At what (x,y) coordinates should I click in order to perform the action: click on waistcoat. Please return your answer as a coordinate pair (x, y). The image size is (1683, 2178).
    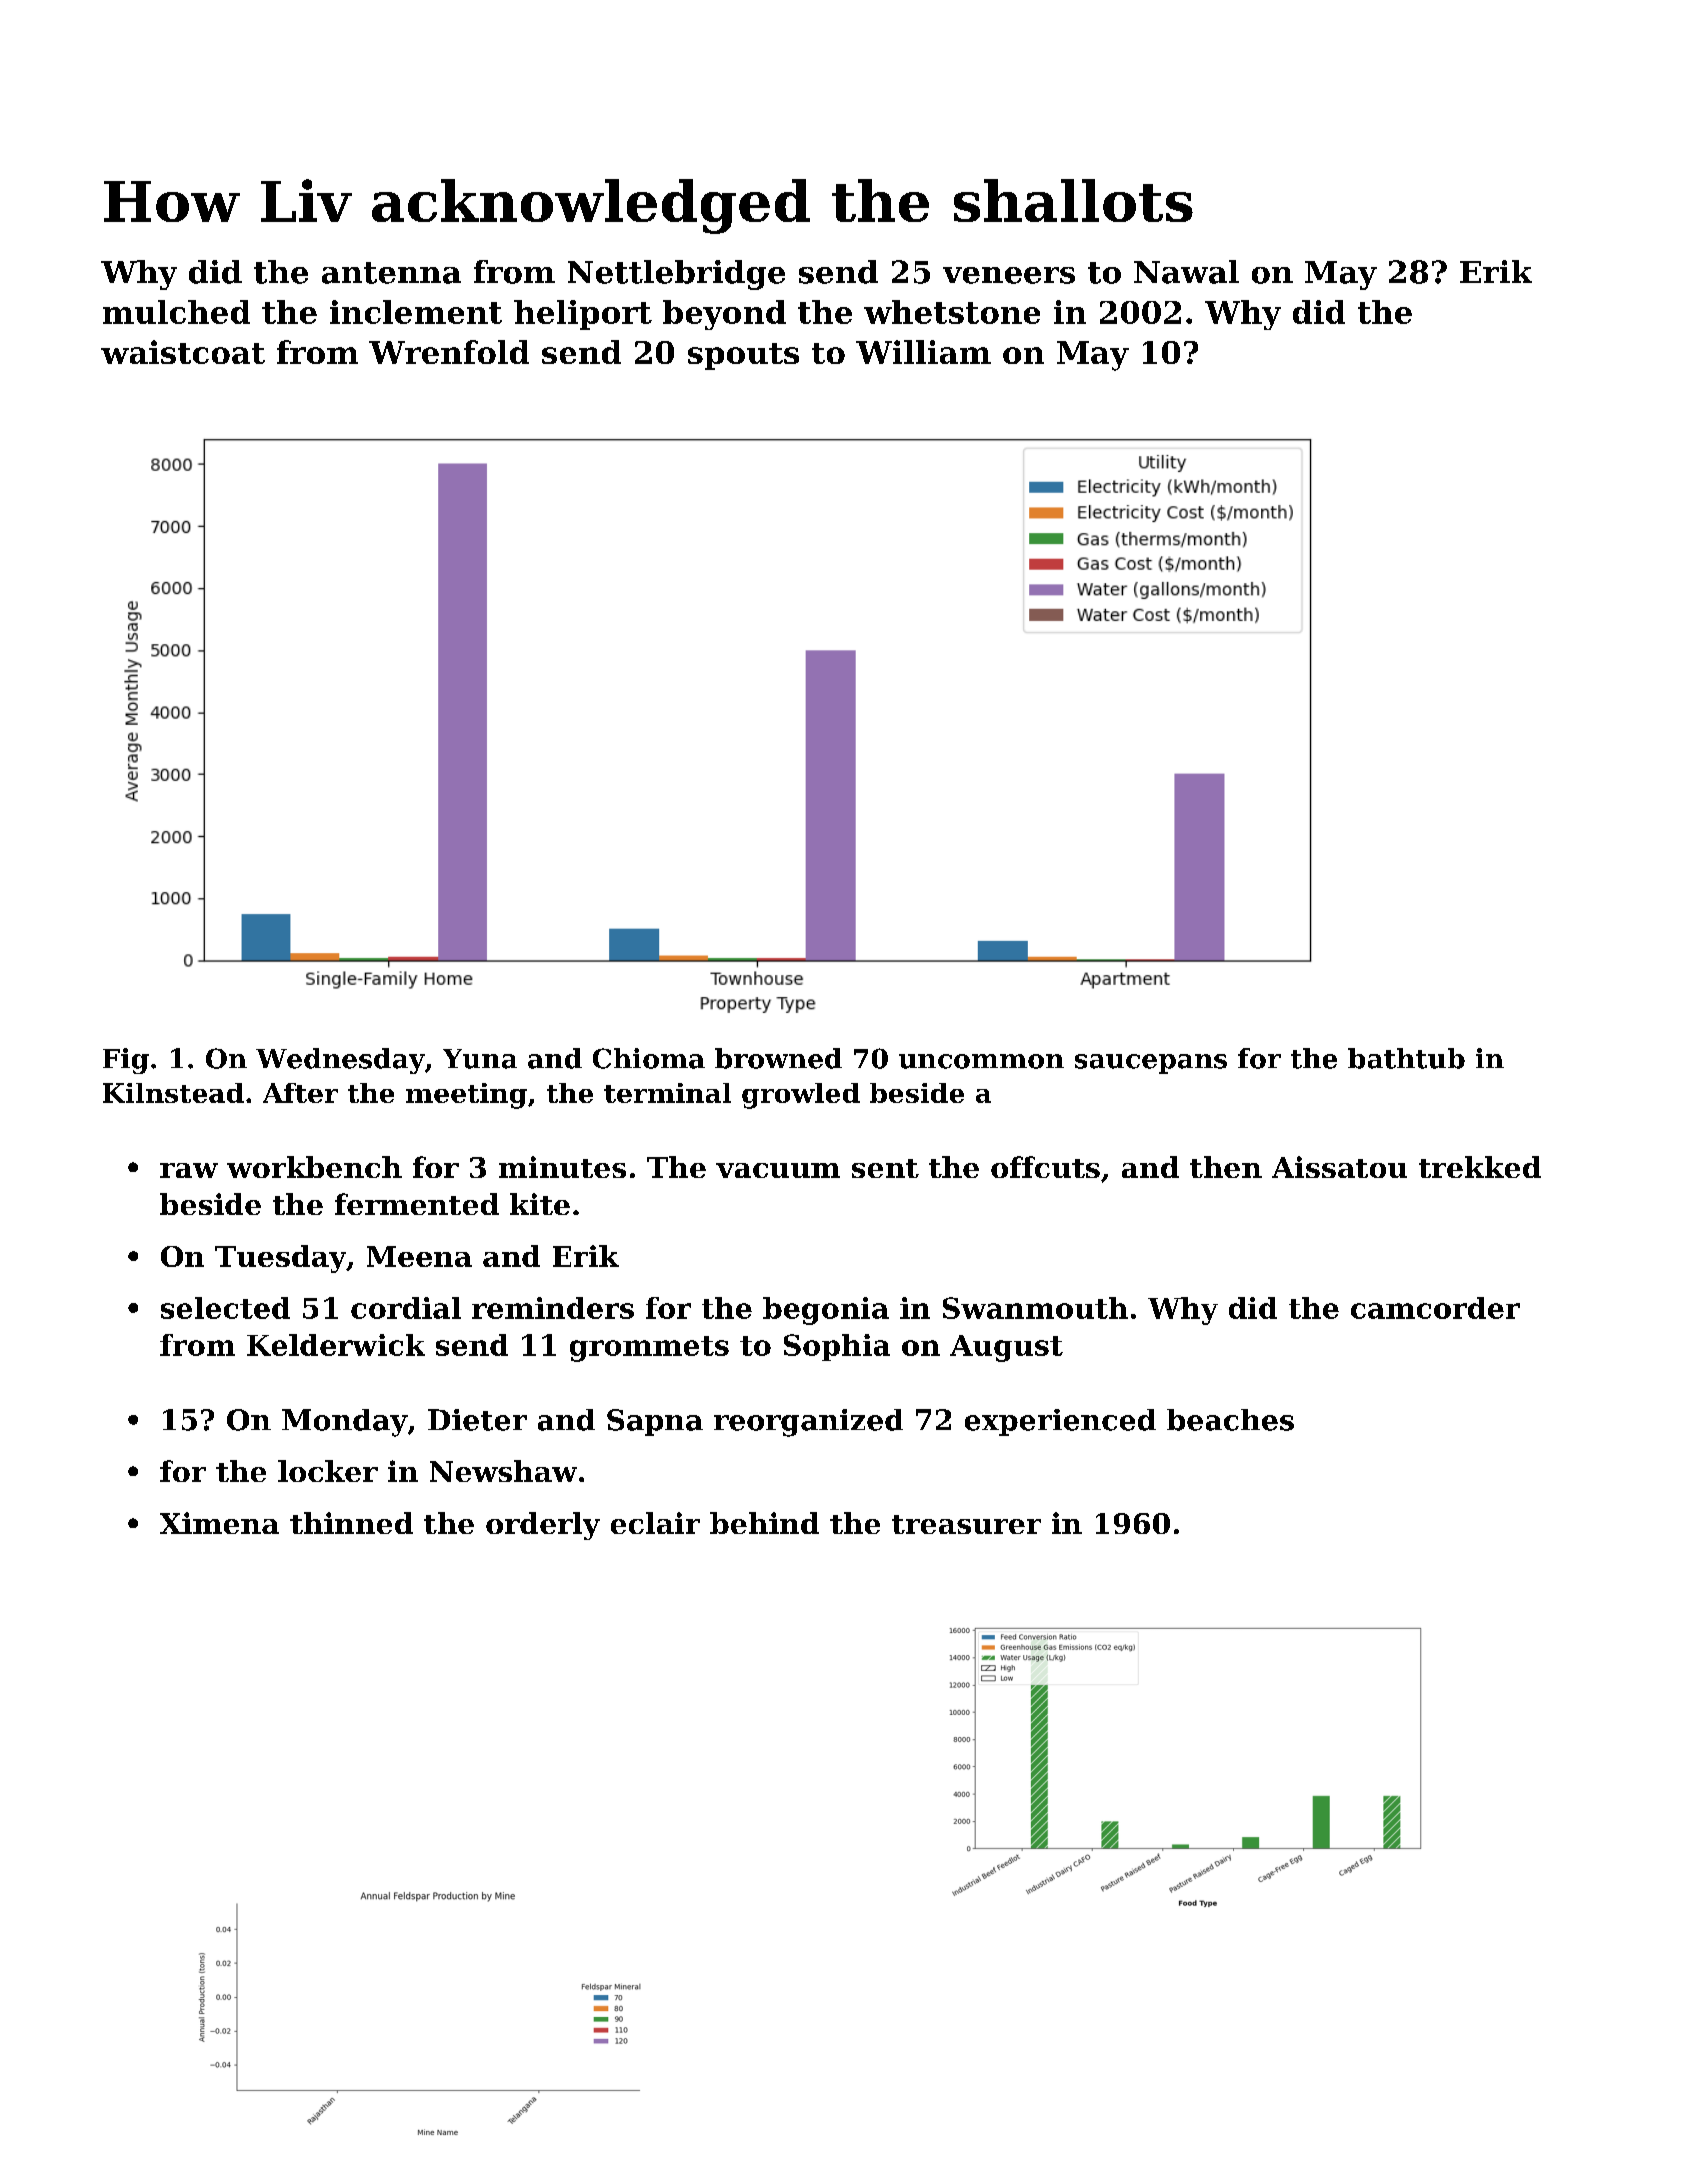
    Looking at the image, I should click on (183, 352).
